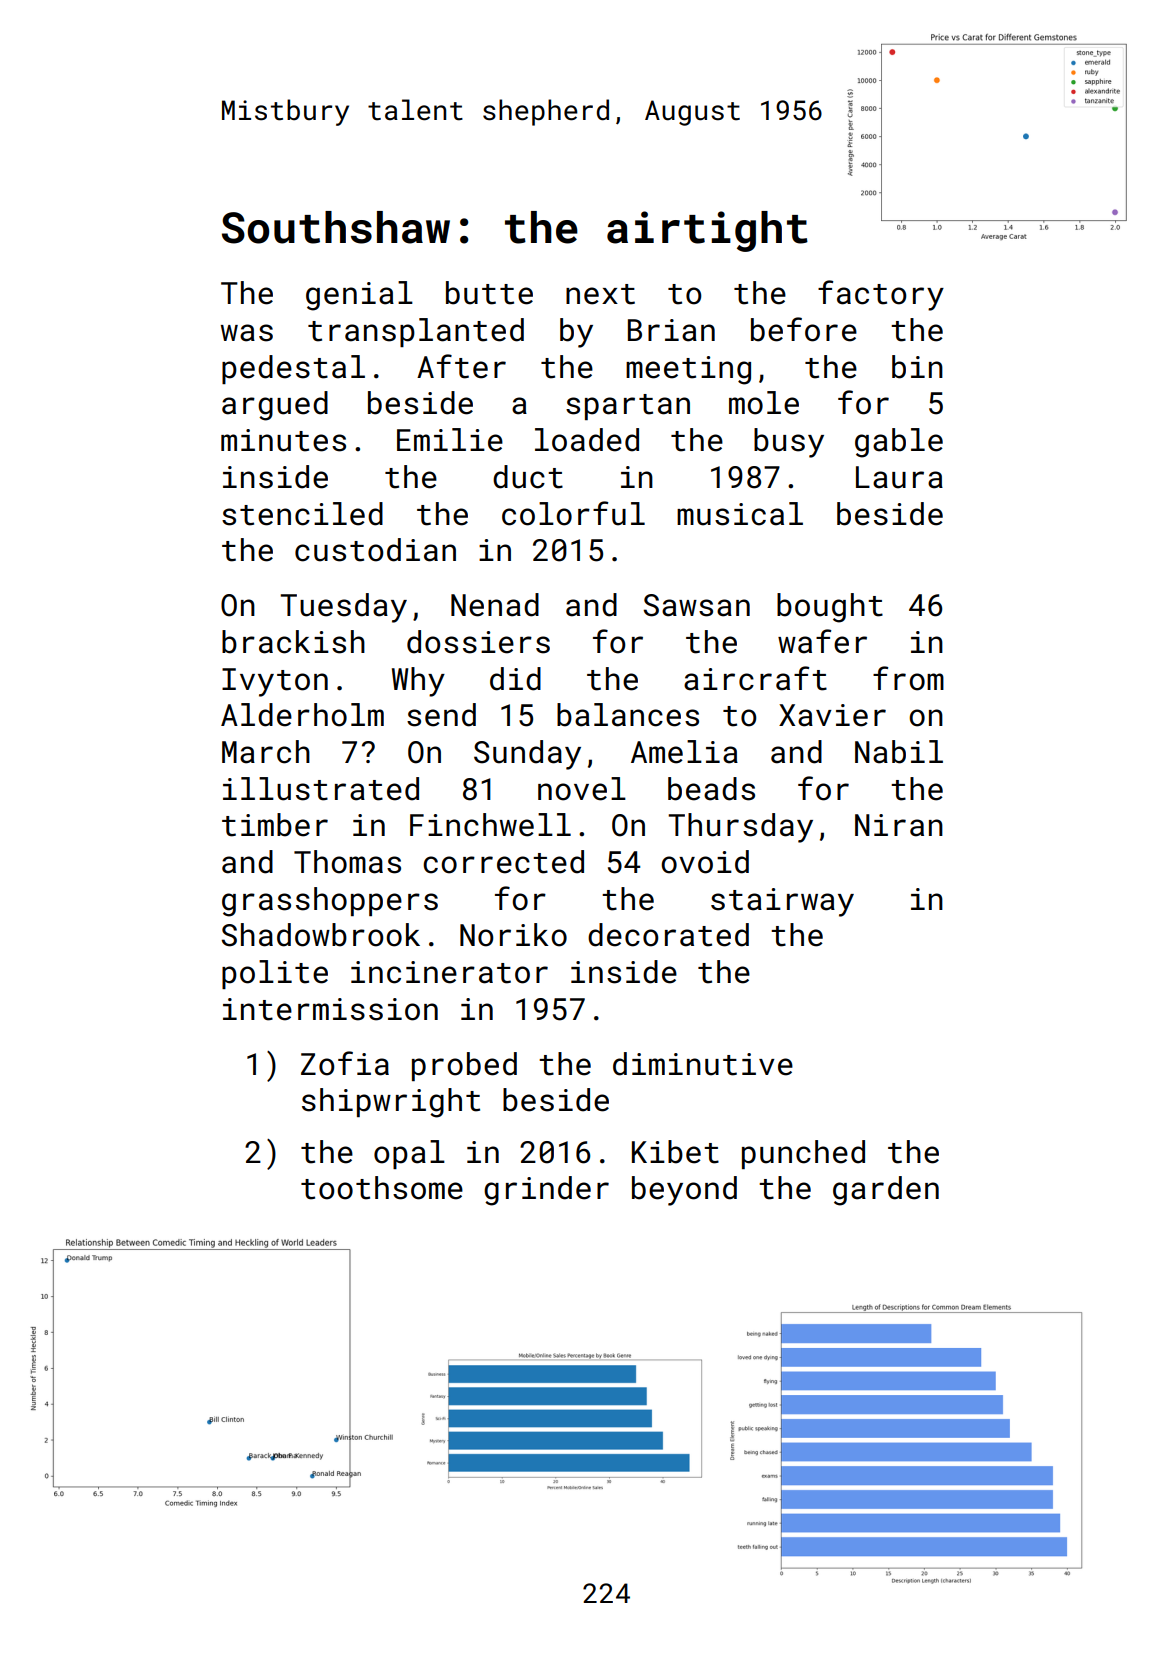  I want to click on toothsome, so click(382, 1188).
